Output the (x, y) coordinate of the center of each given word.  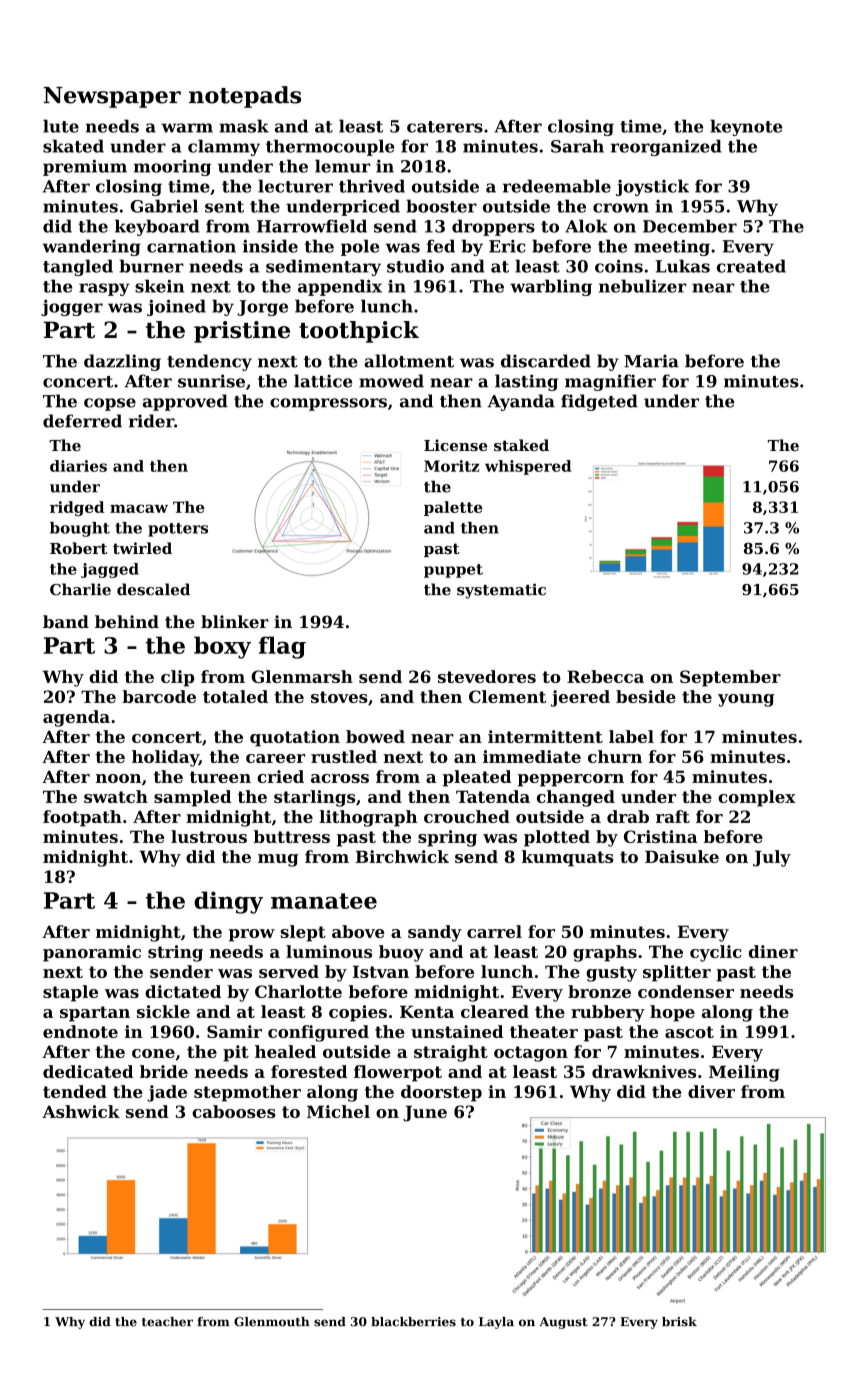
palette (453, 508)
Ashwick (81, 1111)
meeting (672, 248)
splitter (677, 973)
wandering (91, 247)
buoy (401, 953)
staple (70, 993)
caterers (445, 127)
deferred (82, 421)
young (746, 700)
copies (358, 1013)
